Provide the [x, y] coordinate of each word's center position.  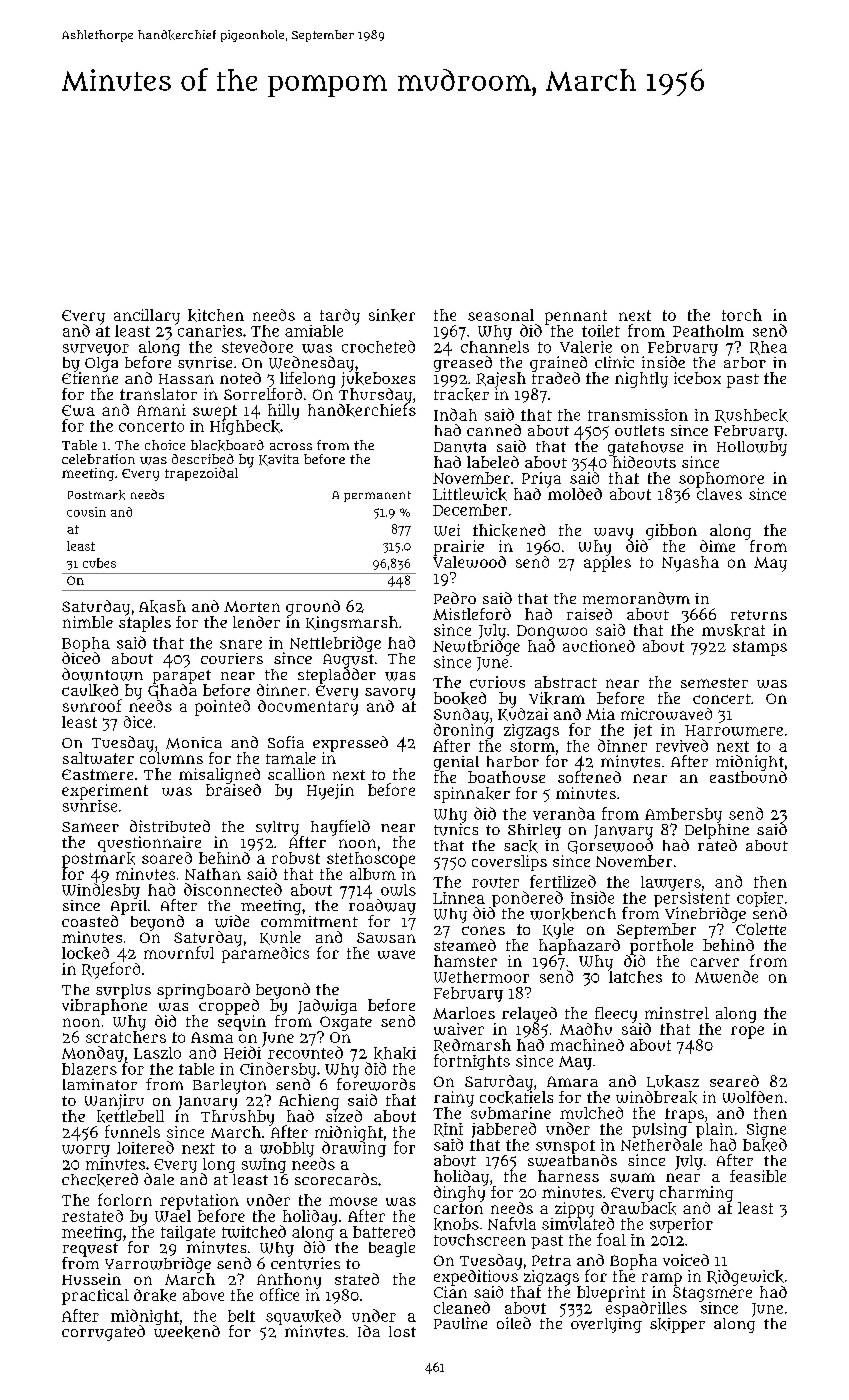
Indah [455, 414]
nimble [88, 622]
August [348, 661]
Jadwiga [327, 1007]
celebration [98, 459]
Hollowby [752, 448]
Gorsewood [610, 846]
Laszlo [157, 1053]
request [90, 1250]
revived [682, 745]
